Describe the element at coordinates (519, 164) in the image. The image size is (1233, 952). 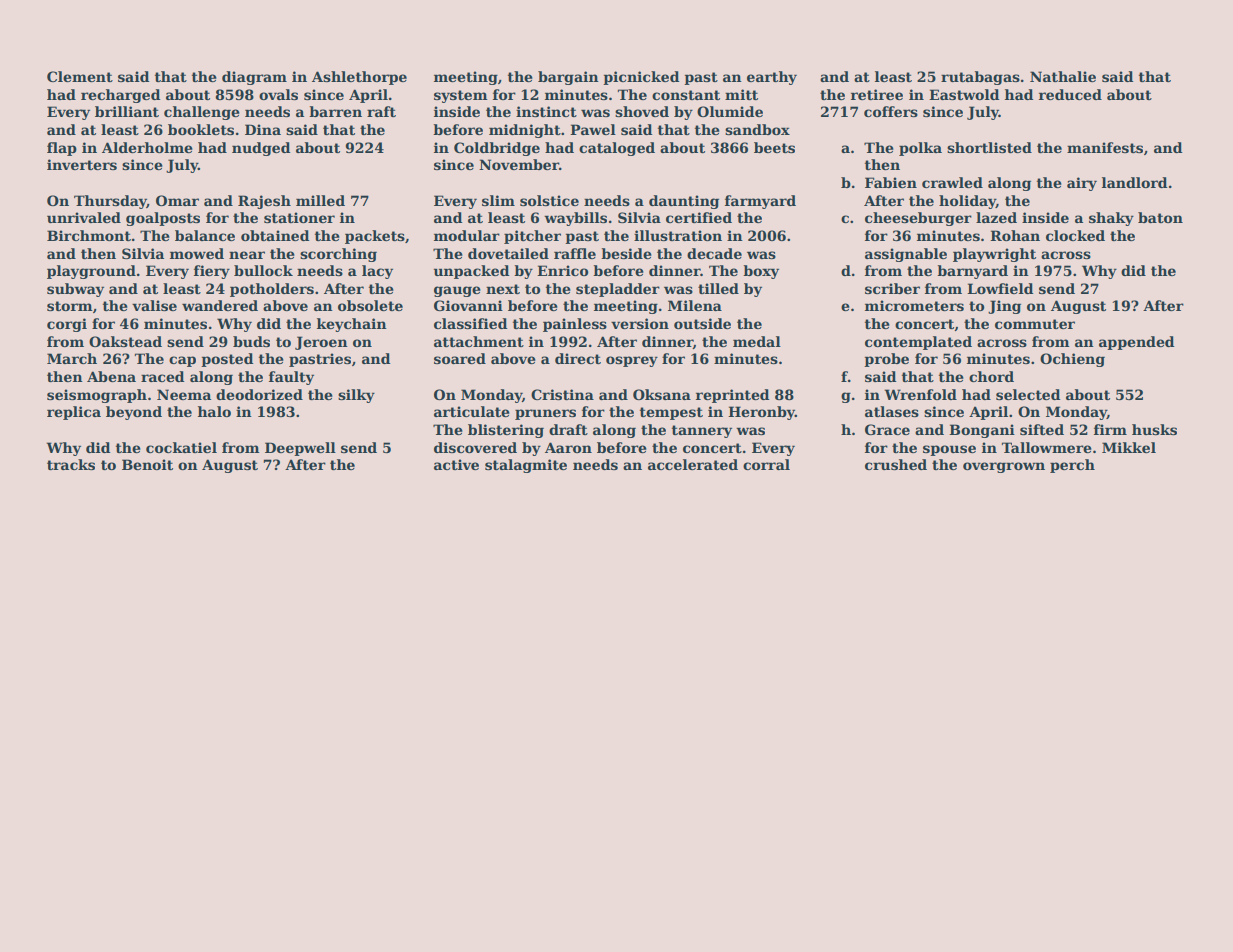
I see `November` at that location.
